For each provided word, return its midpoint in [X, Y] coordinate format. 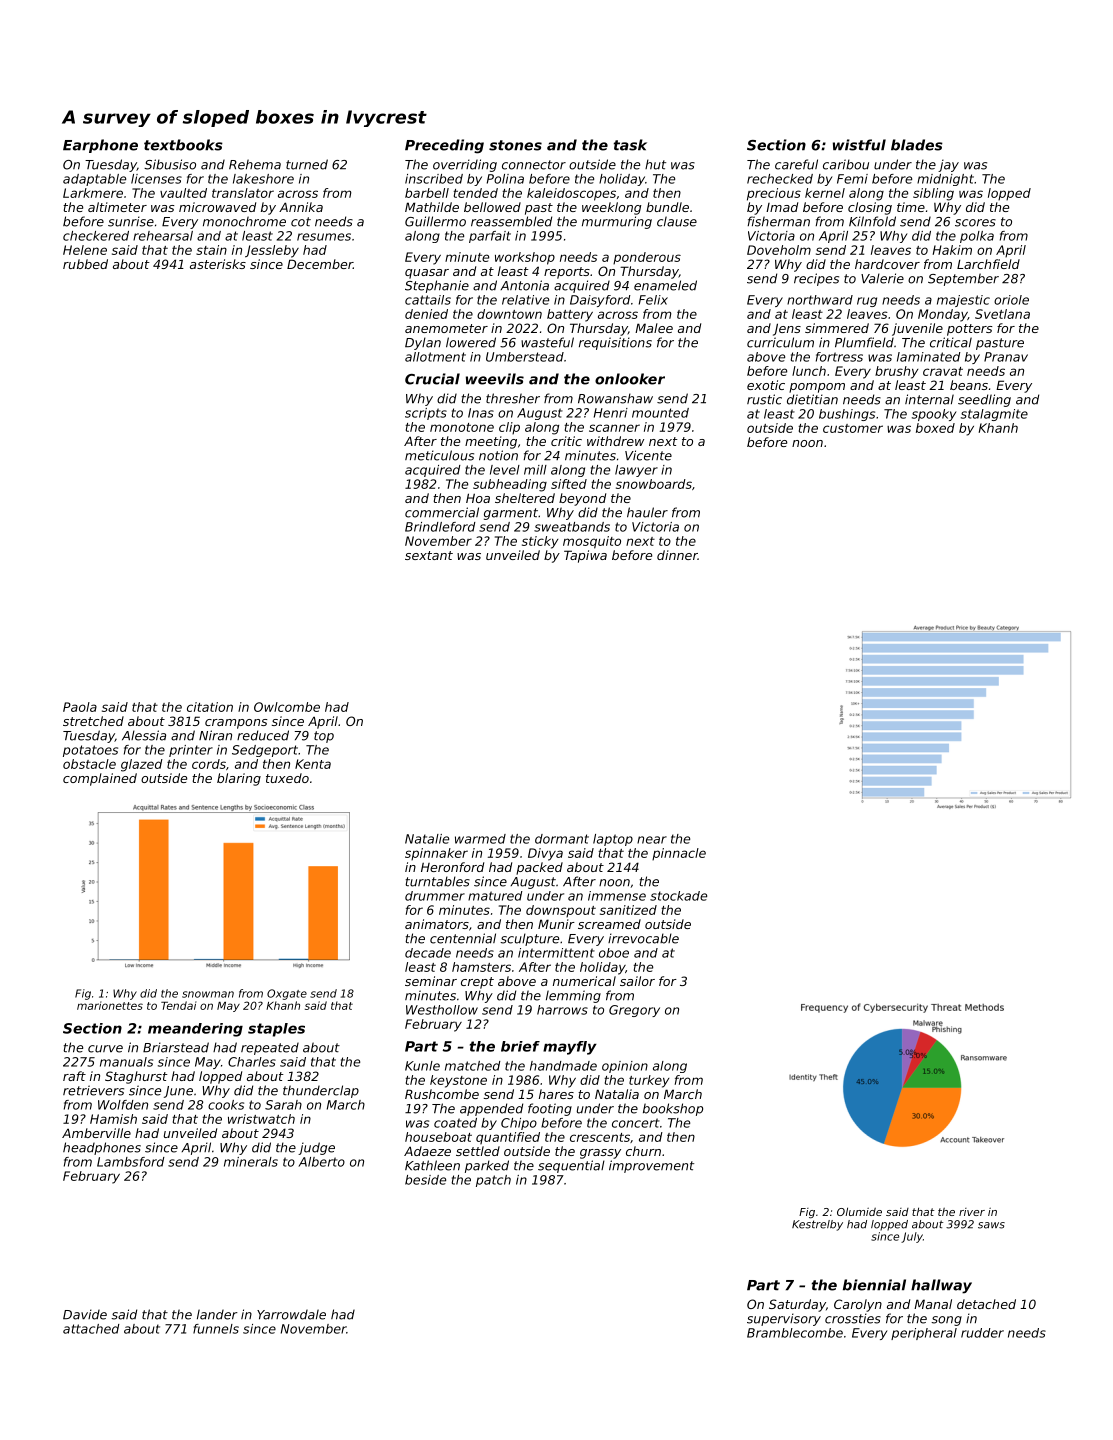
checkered [96, 236]
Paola [80, 707]
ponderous [647, 258]
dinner [677, 555]
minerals [251, 1162]
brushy [896, 372]
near [652, 840]
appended [491, 1109]
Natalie [427, 839]
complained [100, 779]
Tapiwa [585, 556]
